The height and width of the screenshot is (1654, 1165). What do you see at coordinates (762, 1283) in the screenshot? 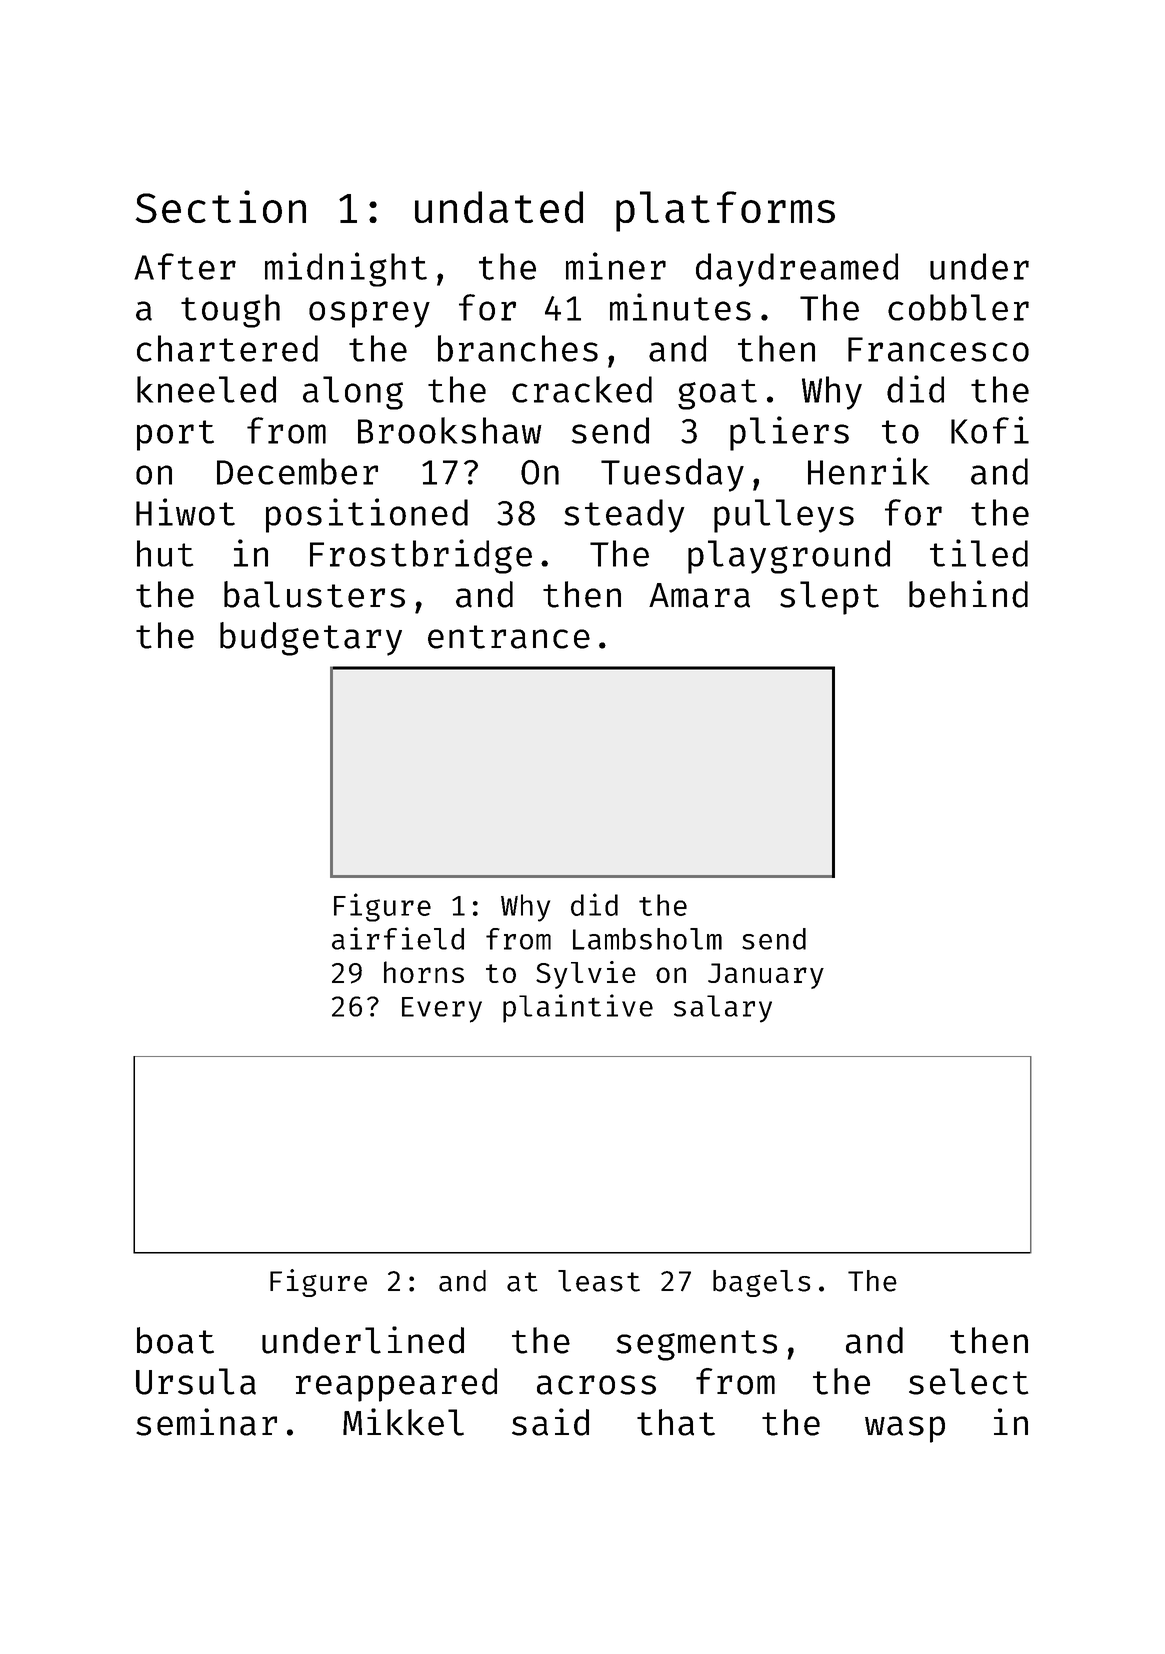
I see `bagels` at bounding box center [762, 1283].
